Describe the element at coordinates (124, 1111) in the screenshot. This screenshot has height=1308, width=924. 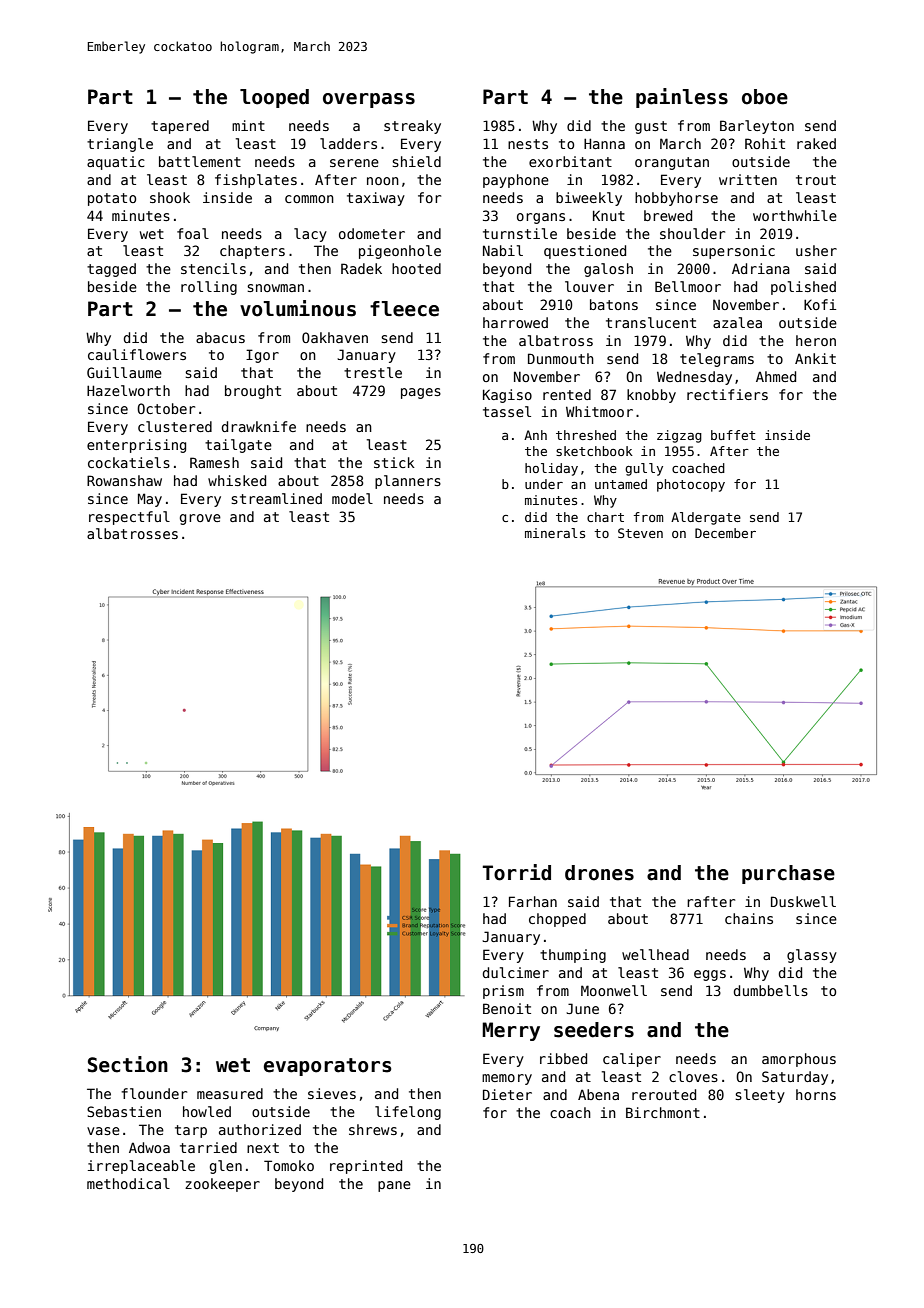
I see `Sebastien` at that location.
